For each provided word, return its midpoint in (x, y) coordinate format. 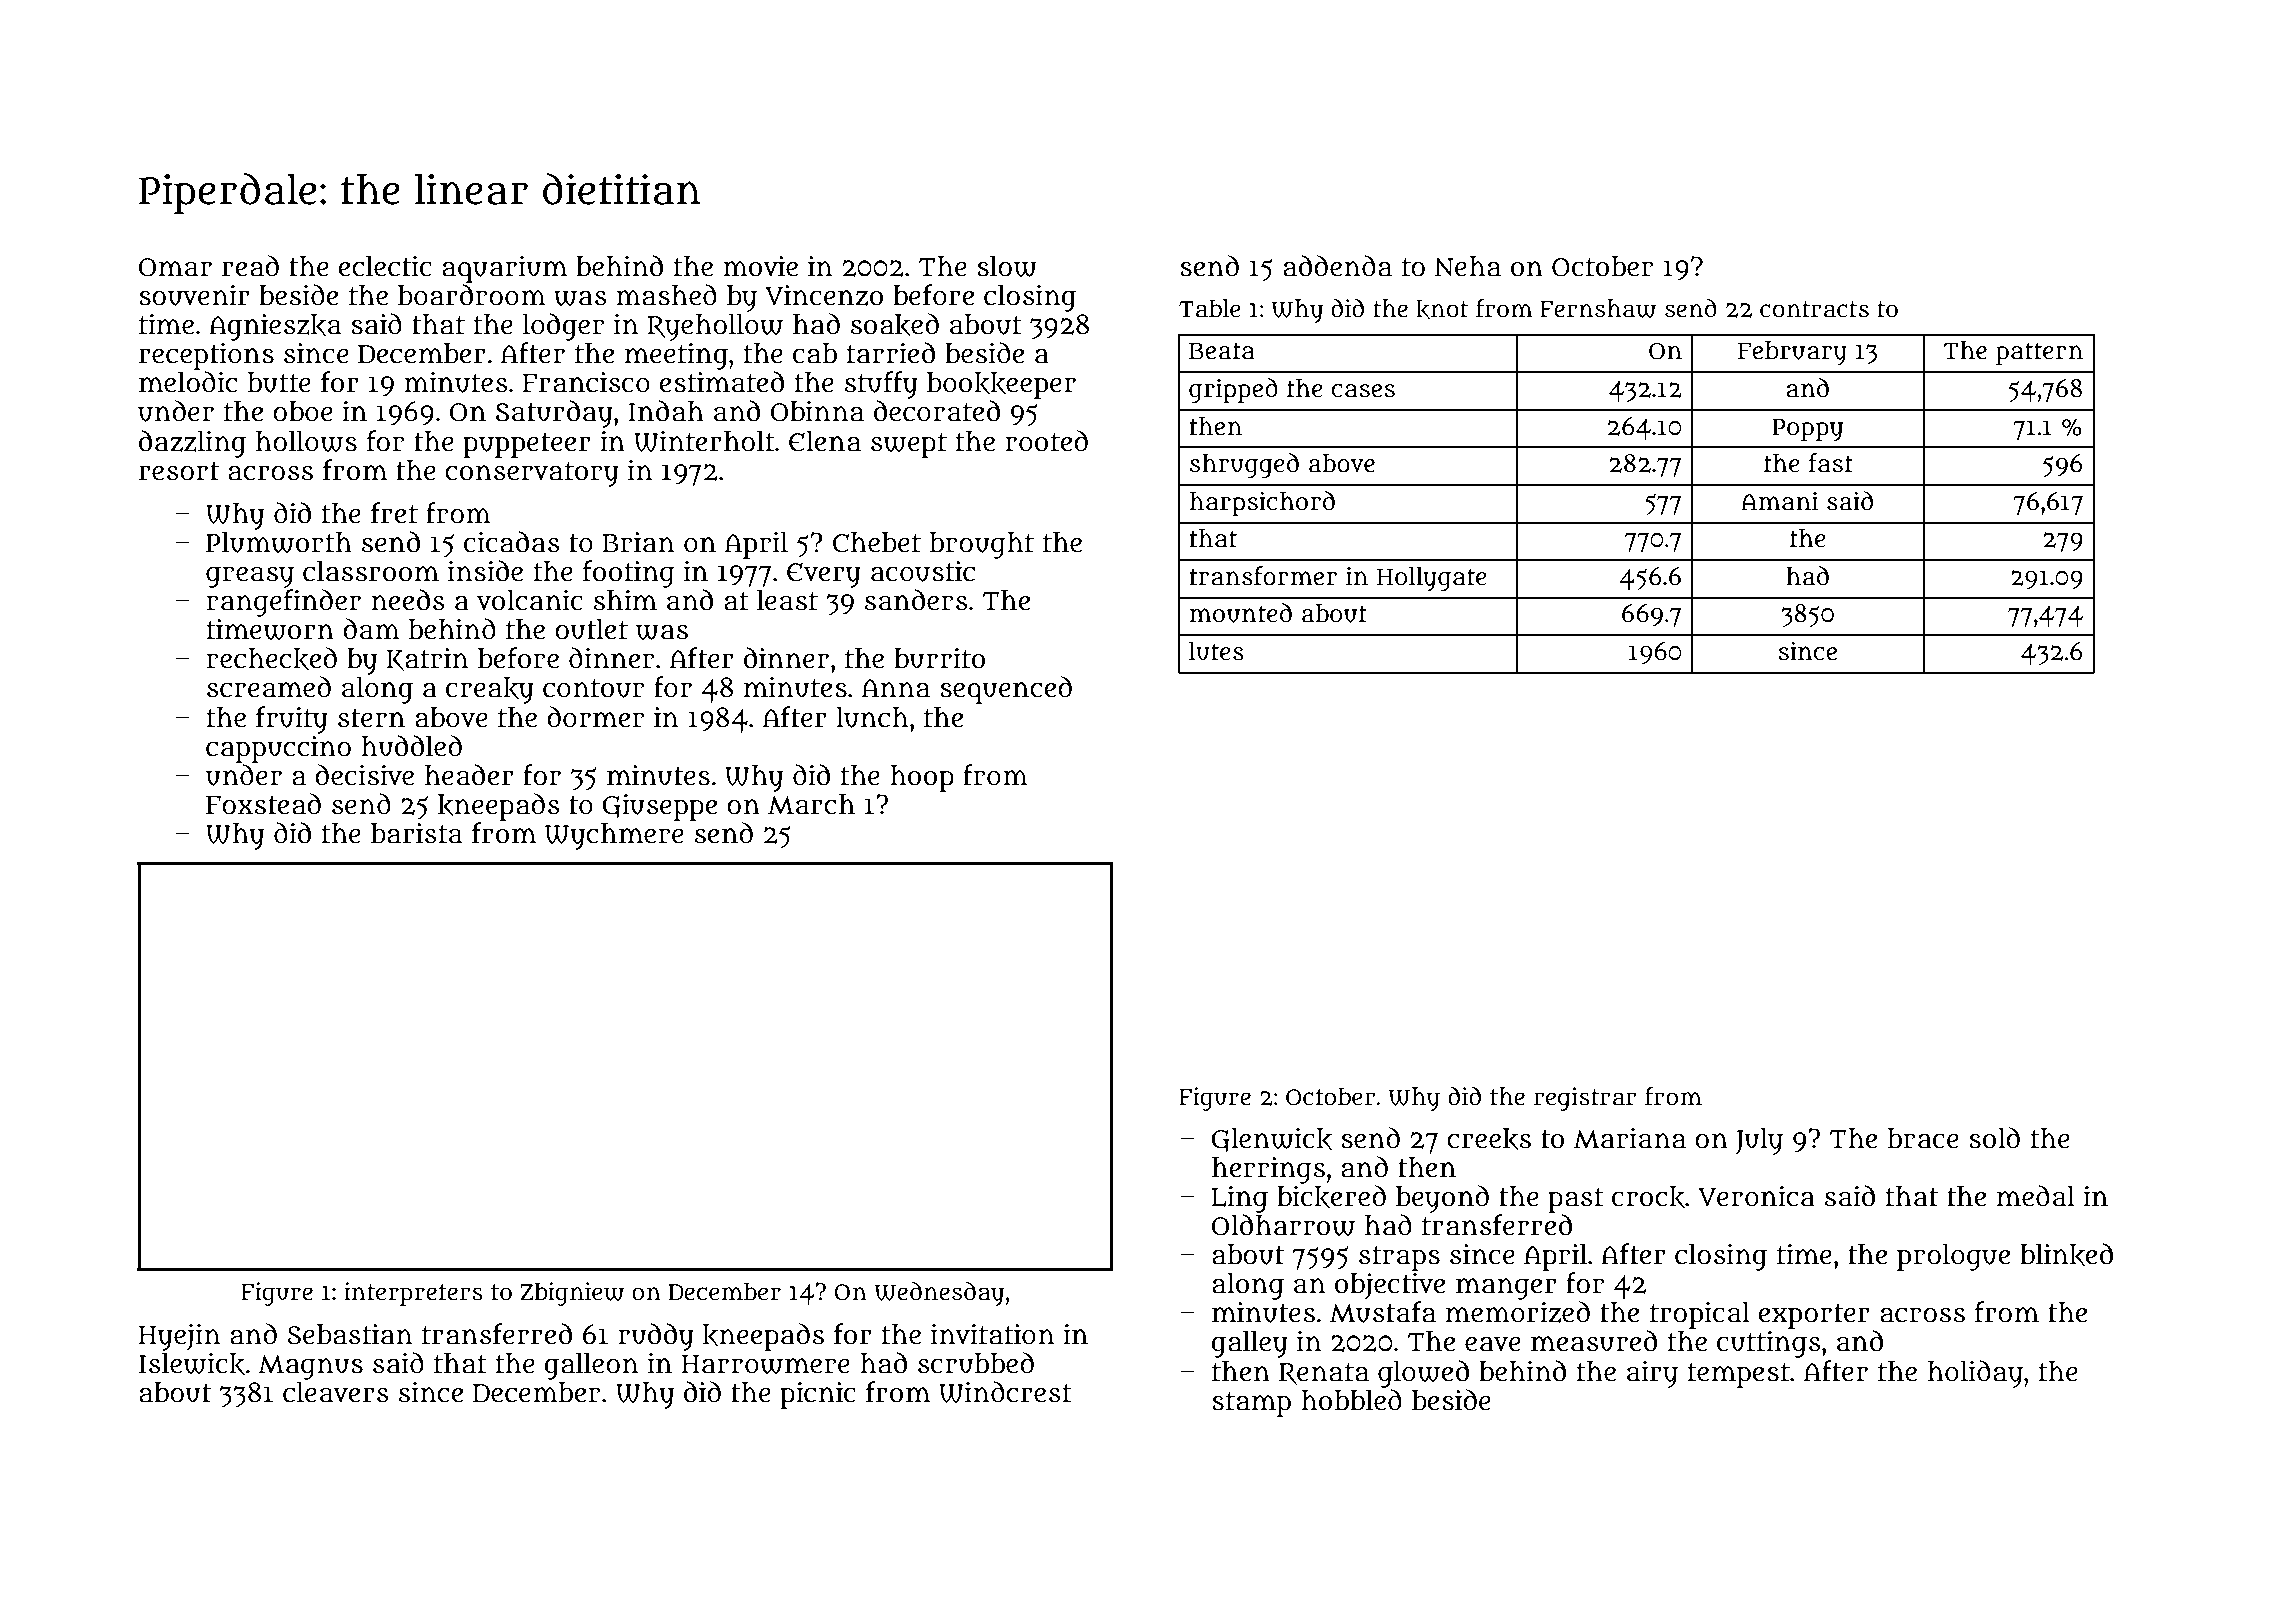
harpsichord (1262, 503)
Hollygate (1432, 578)
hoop (922, 778)
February (1792, 353)
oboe (303, 411)
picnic (818, 1395)
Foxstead (263, 804)
